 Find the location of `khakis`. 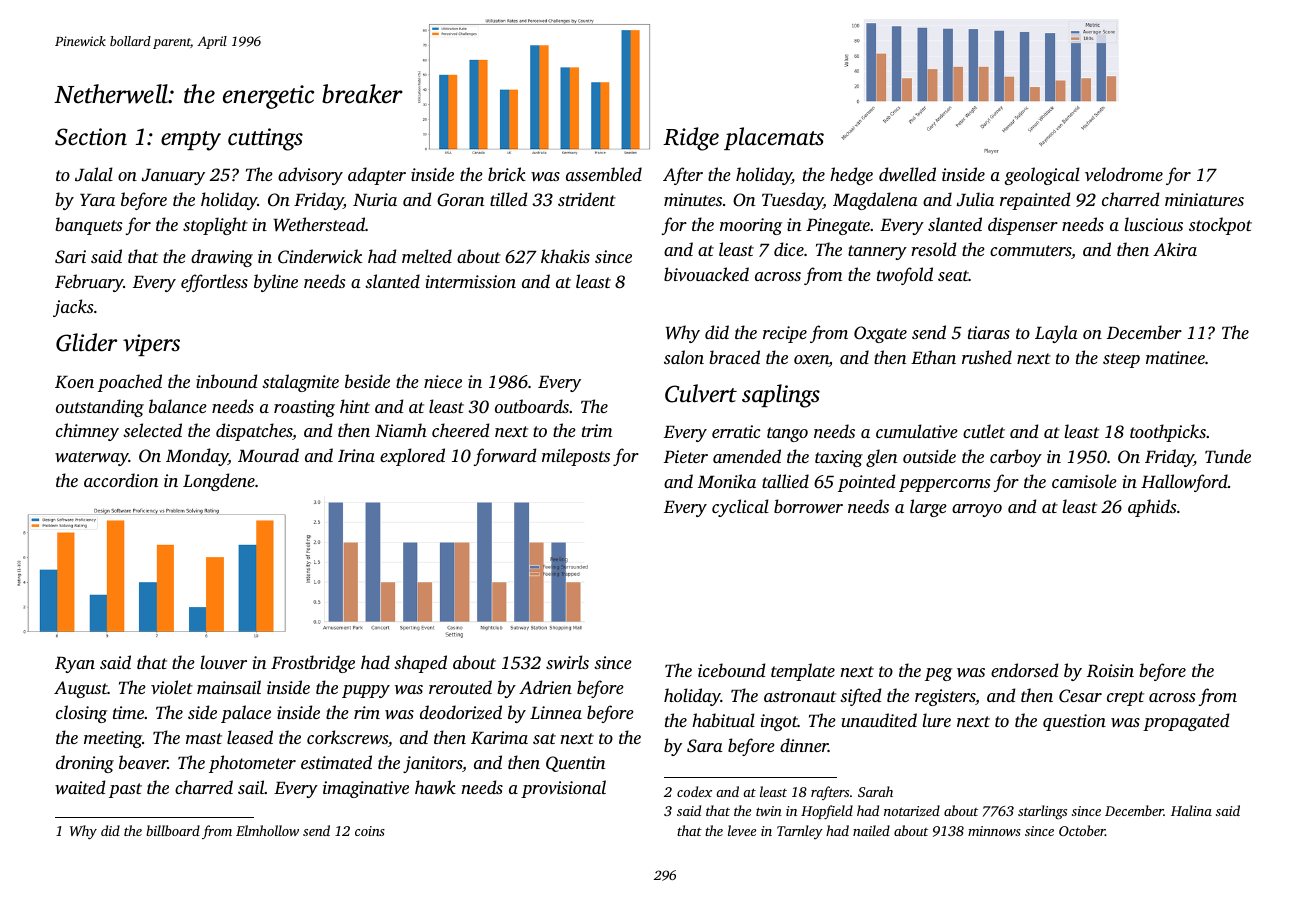

khakis is located at coordinates (565, 256).
